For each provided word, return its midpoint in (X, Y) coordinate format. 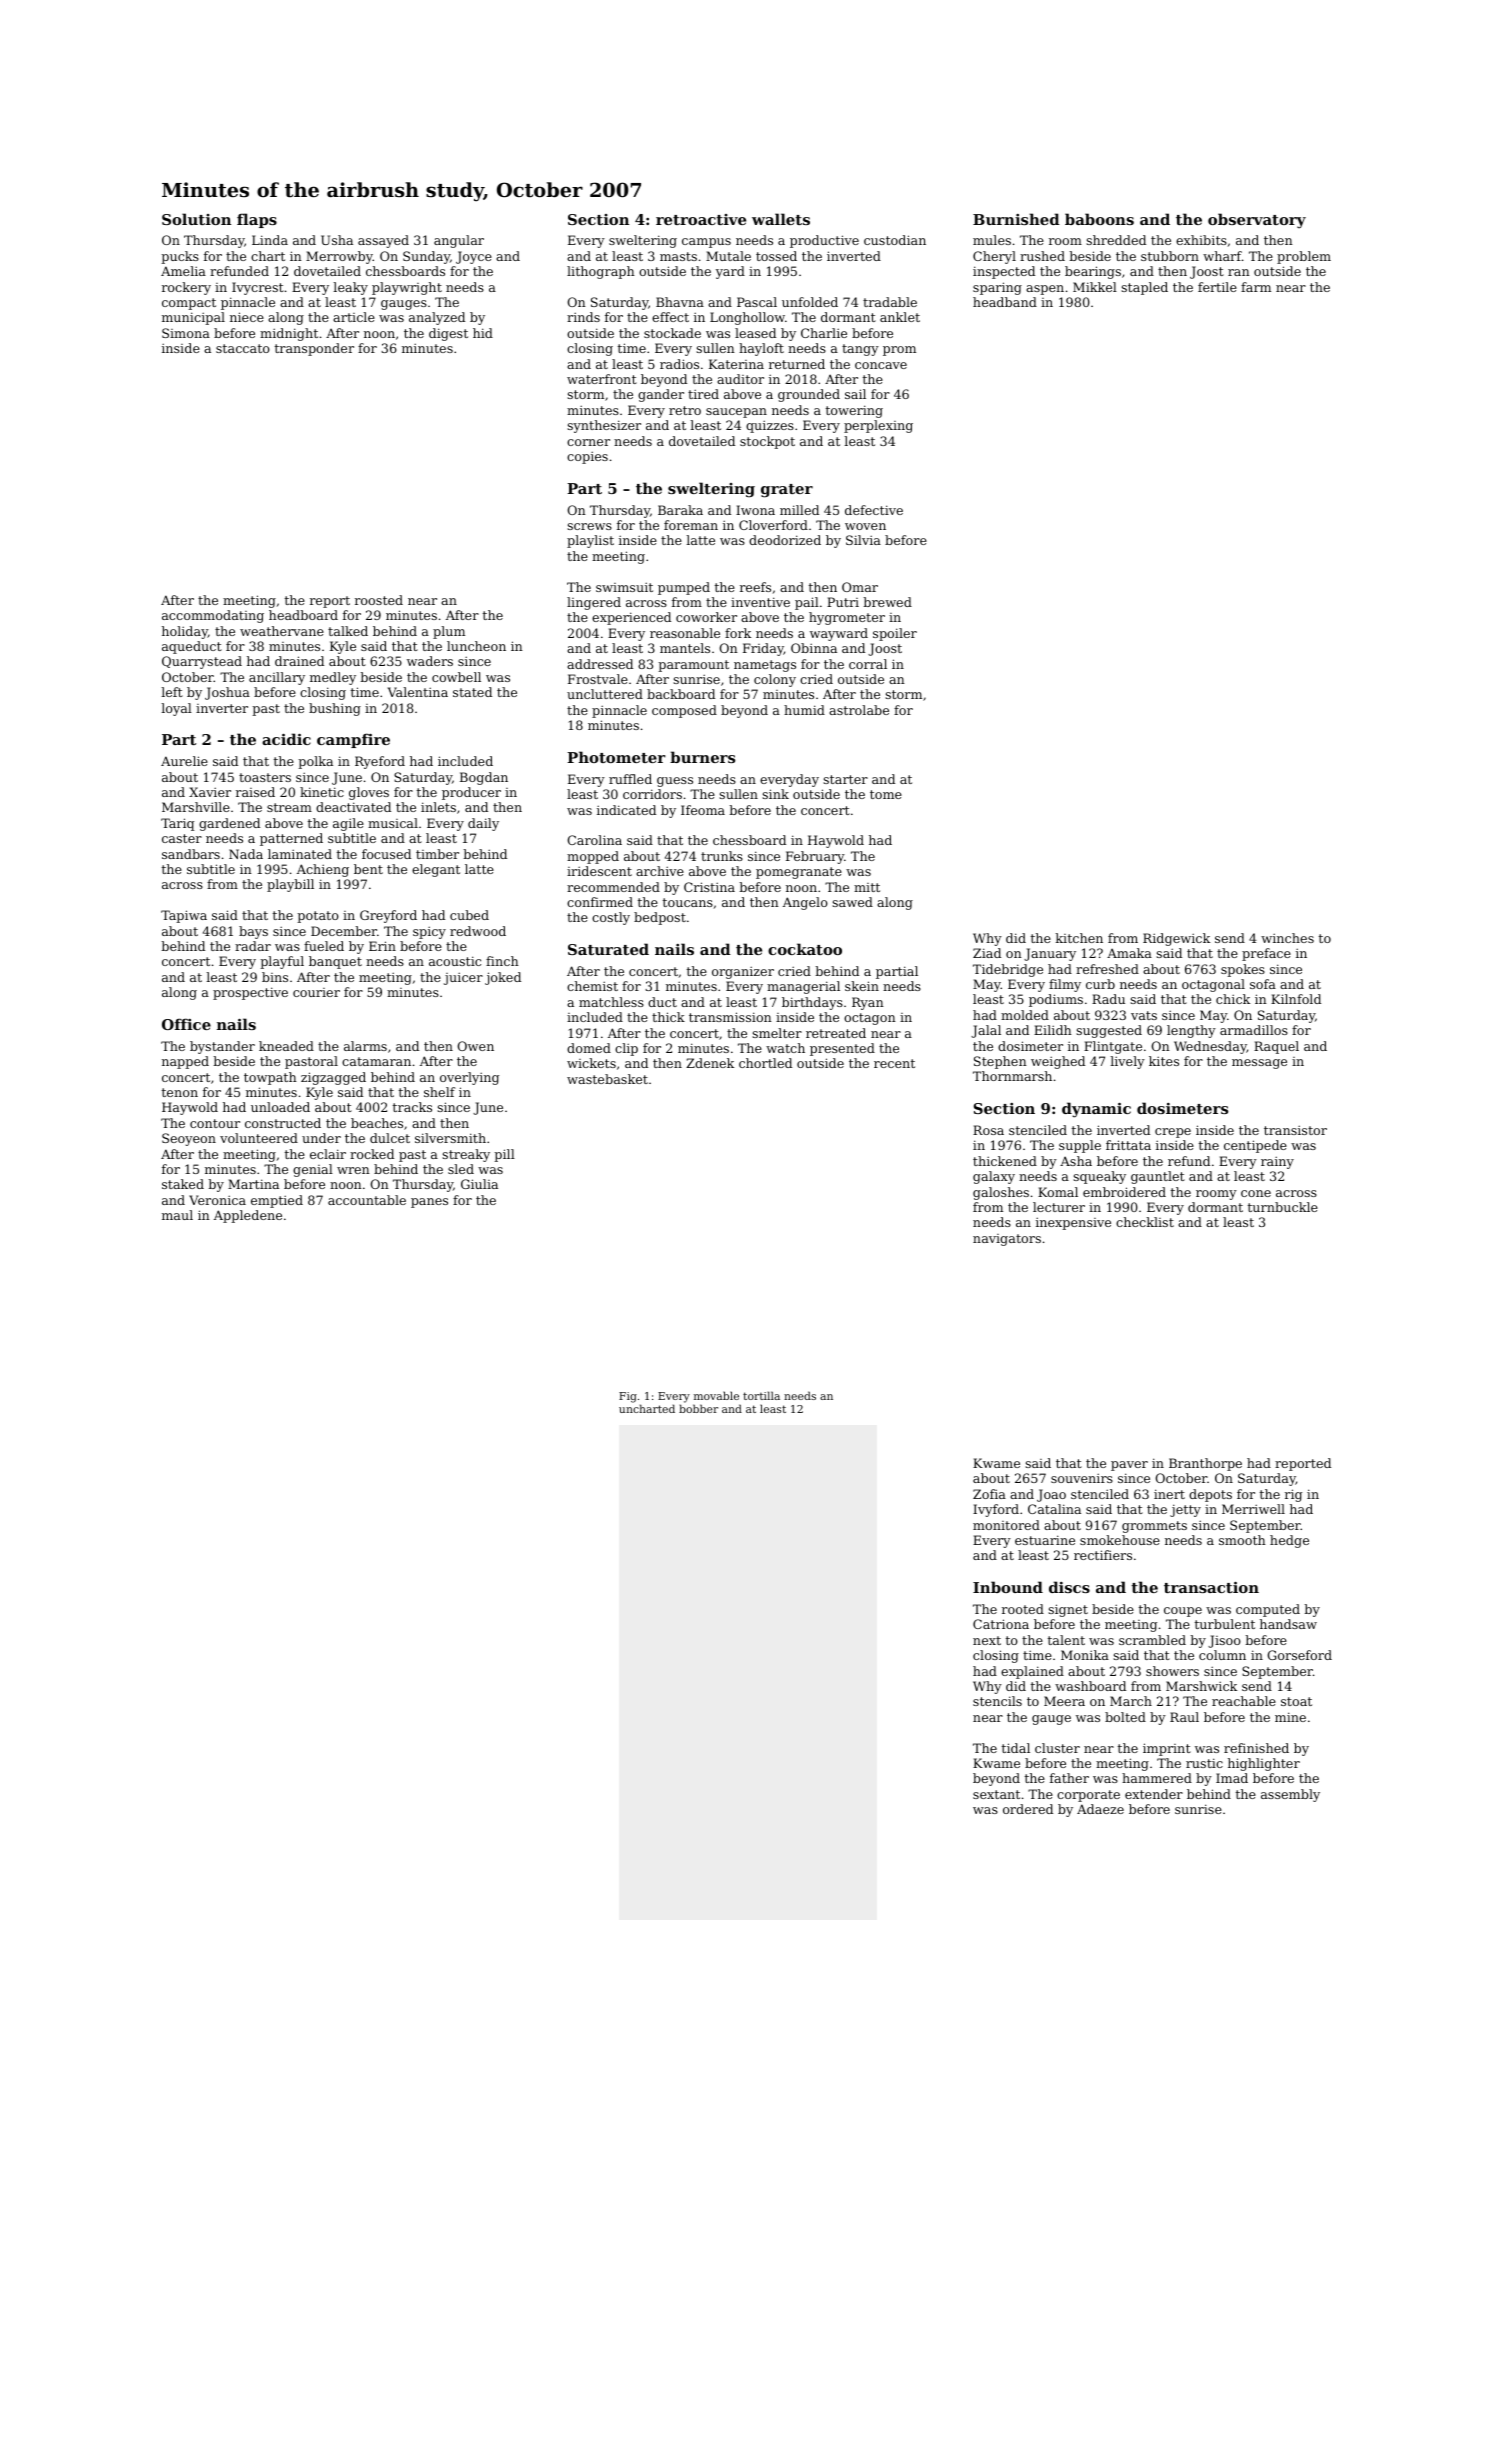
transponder (314, 349)
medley (333, 678)
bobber (698, 1408)
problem (1304, 257)
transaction (1211, 1587)
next (987, 1640)
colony (775, 680)
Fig (628, 1397)
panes (429, 1203)
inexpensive (1073, 1223)
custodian (895, 240)
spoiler (895, 634)
